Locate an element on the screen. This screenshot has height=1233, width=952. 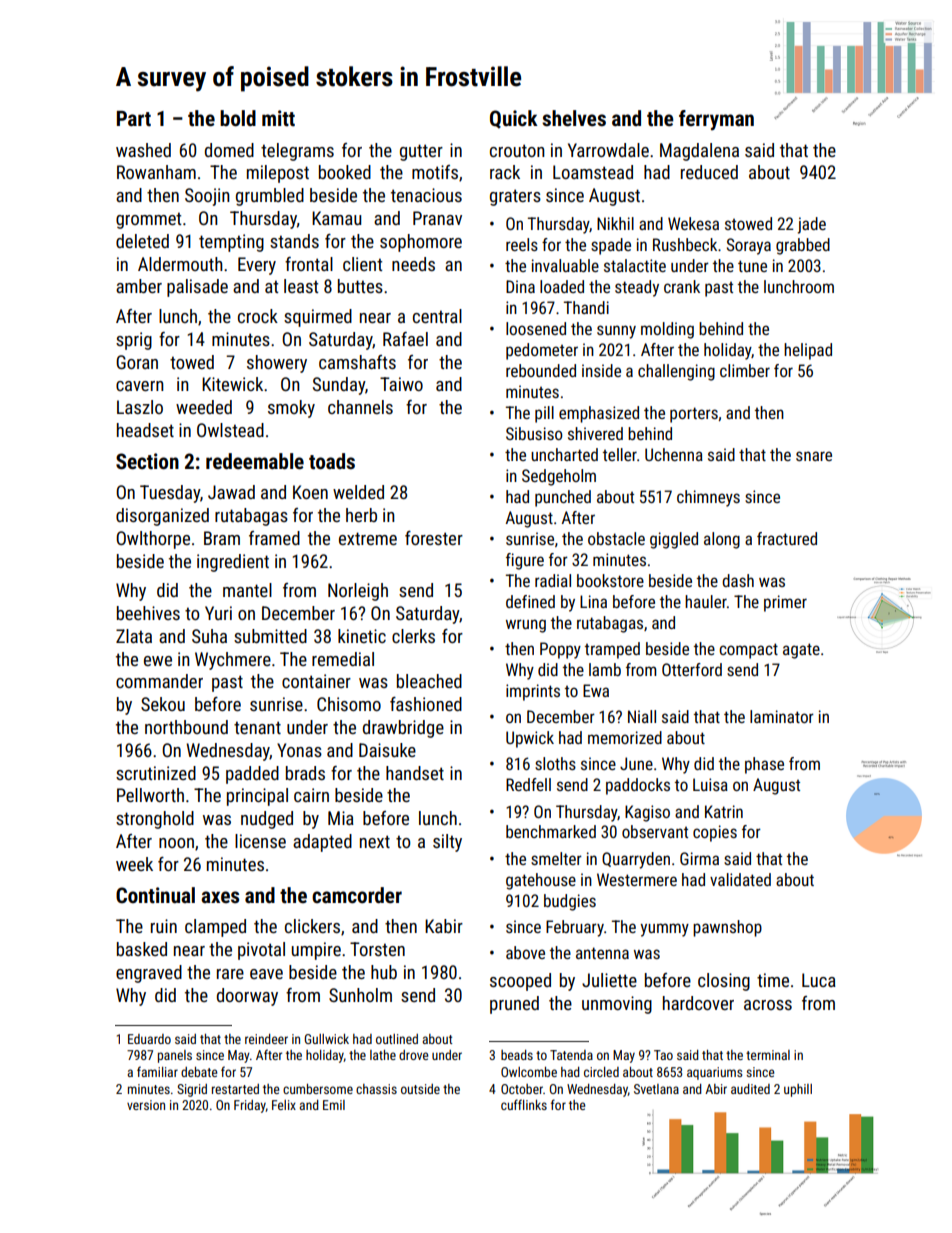
familiar is located at coordinates (157, 1071).
